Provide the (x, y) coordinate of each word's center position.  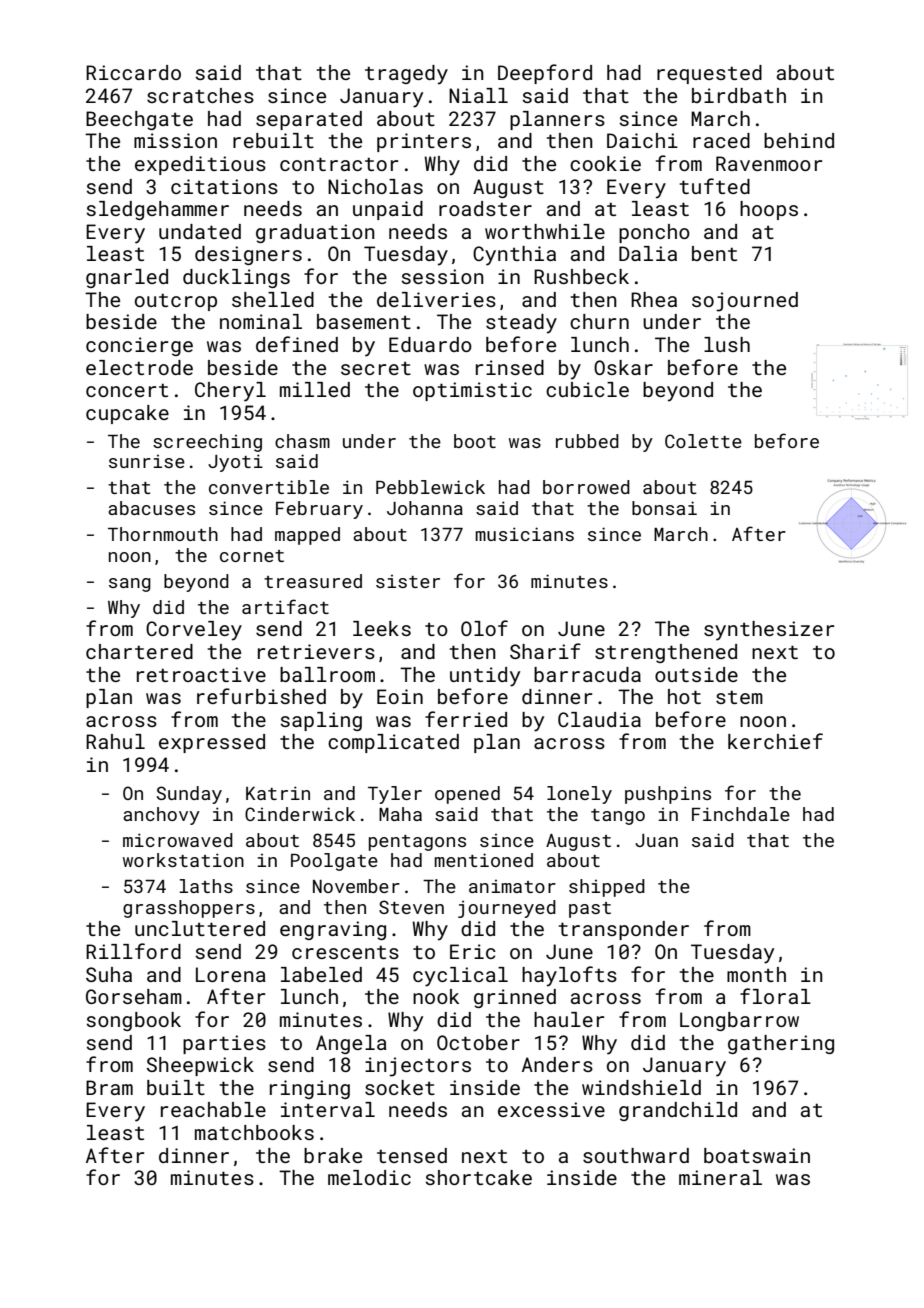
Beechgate (139, 120)
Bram (109, 1087)
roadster (485, 208)
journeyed (507, 909)
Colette (703, 441)
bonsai (664, 508)
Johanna (425, 508)
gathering (781, 1044)
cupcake (127, 414)
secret (376, 368)
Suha (109, 974)
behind (799, 140)
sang (130, 585)
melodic (369, 1177)
